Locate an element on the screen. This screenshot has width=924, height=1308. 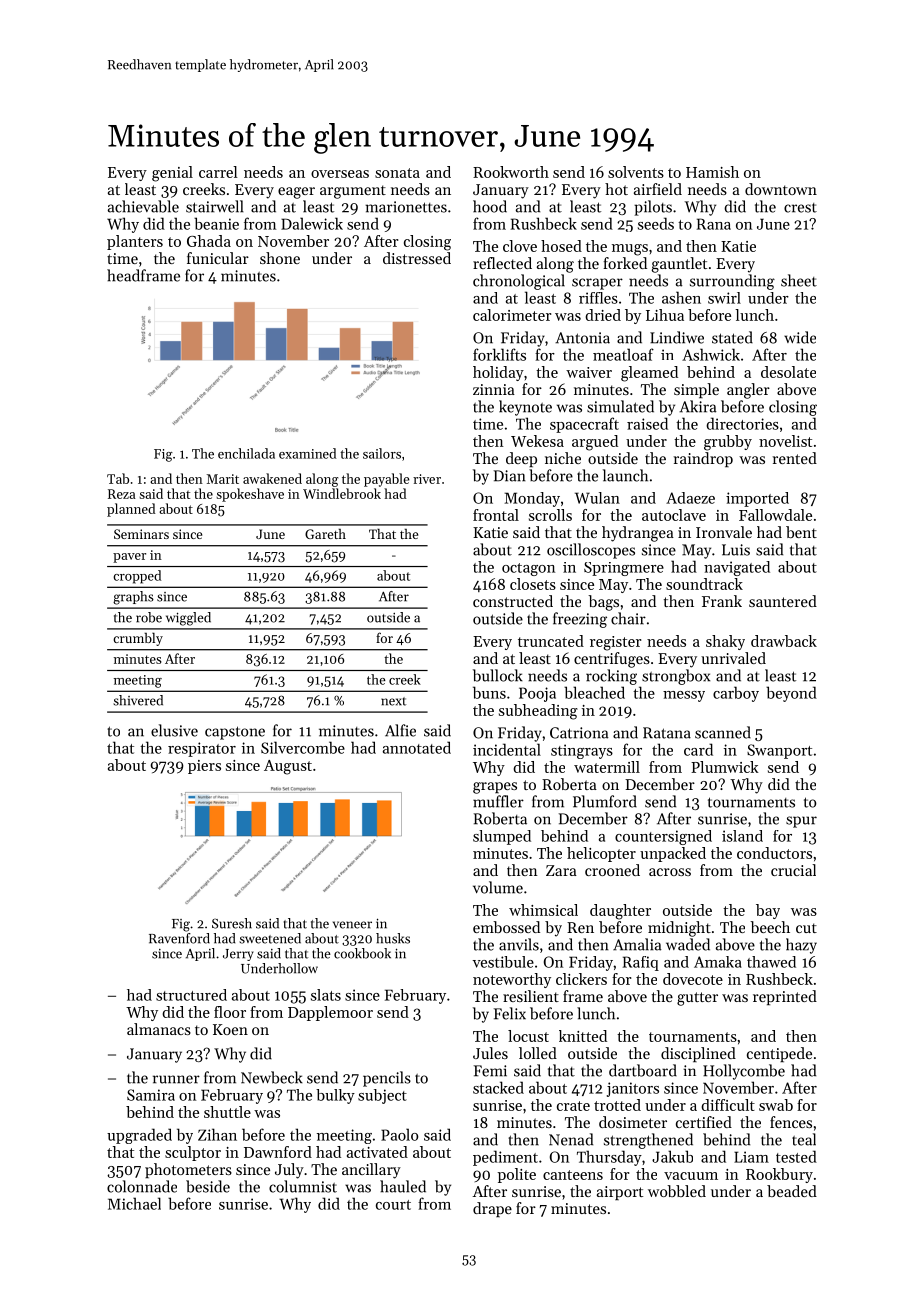
floor is located at coordinates (230, 1012).
